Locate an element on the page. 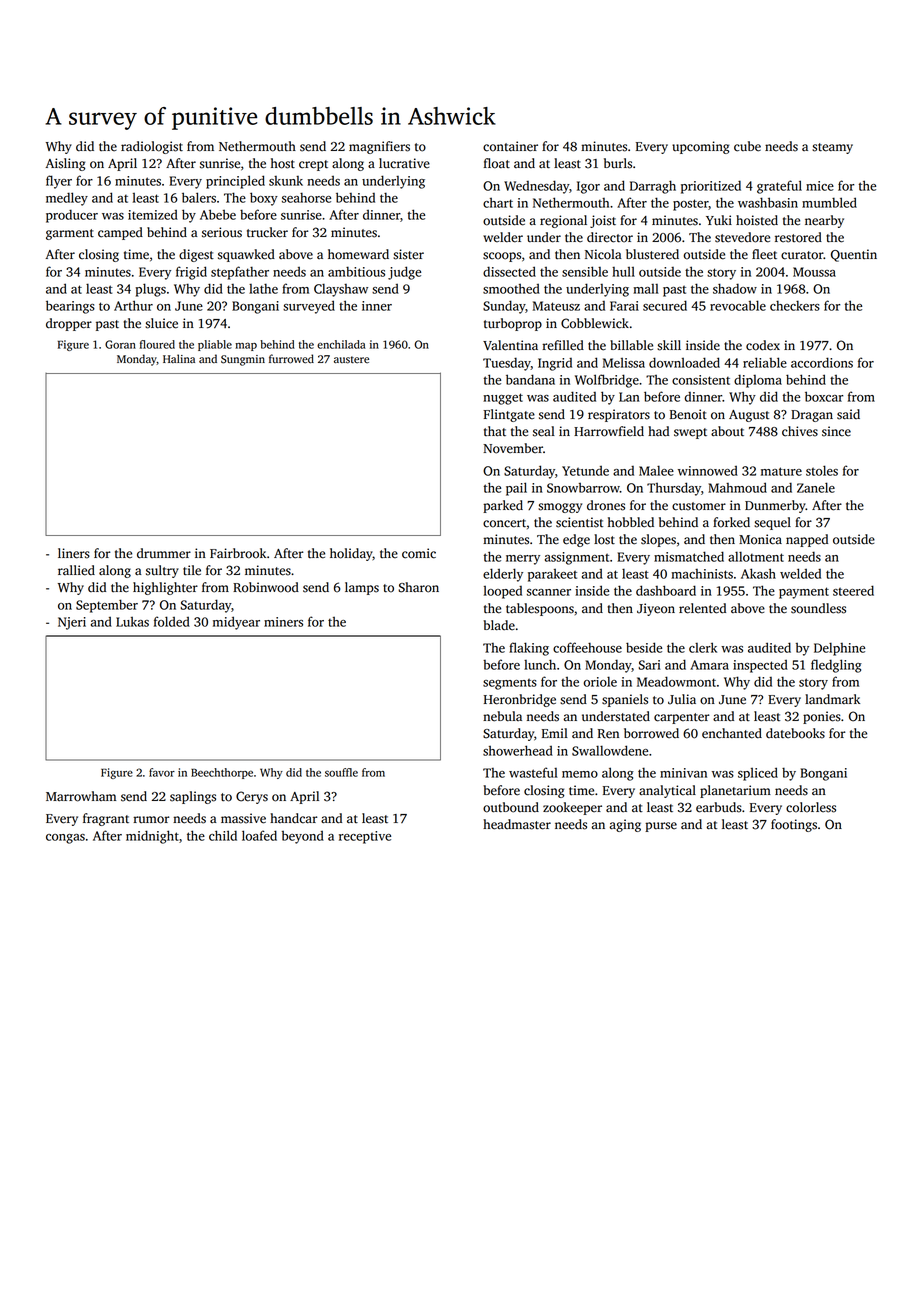 This document has height=1308, width=924. radiologist is located at coordinates (152, 147).
